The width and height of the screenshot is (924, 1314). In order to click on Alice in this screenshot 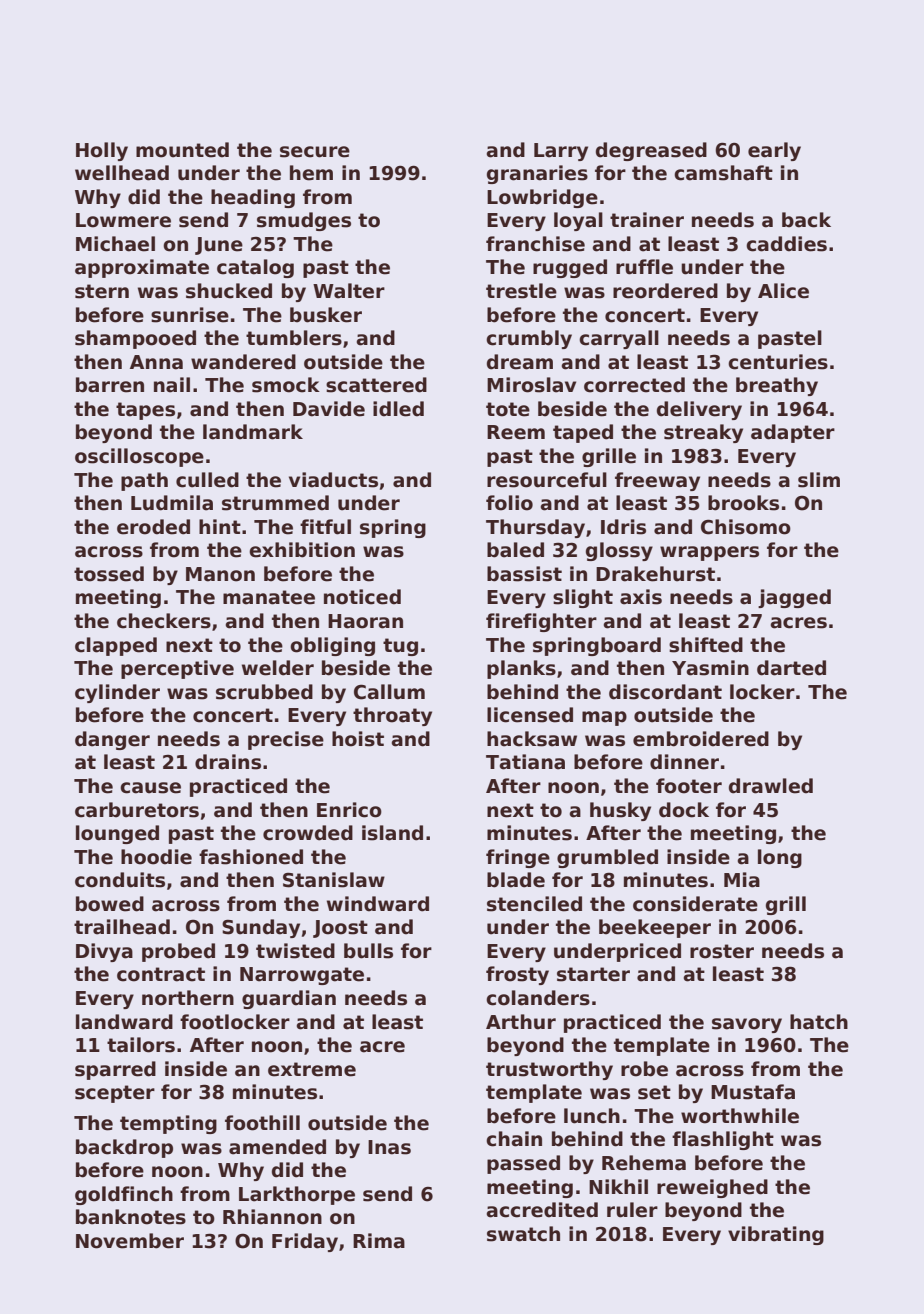, I will do `click(783, 291)`.
